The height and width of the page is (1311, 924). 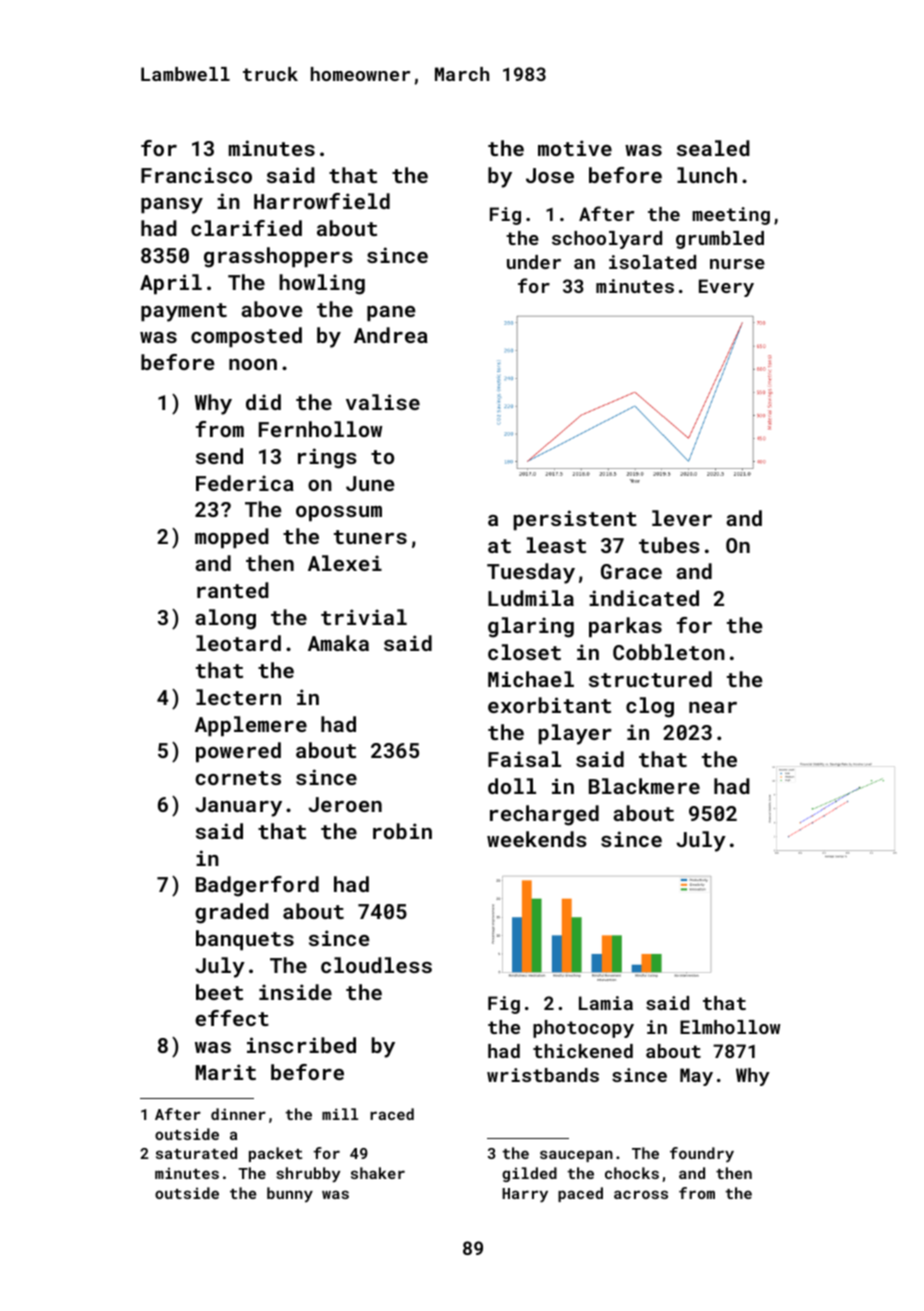 I want to click on near, so click(x=713, y=707).
